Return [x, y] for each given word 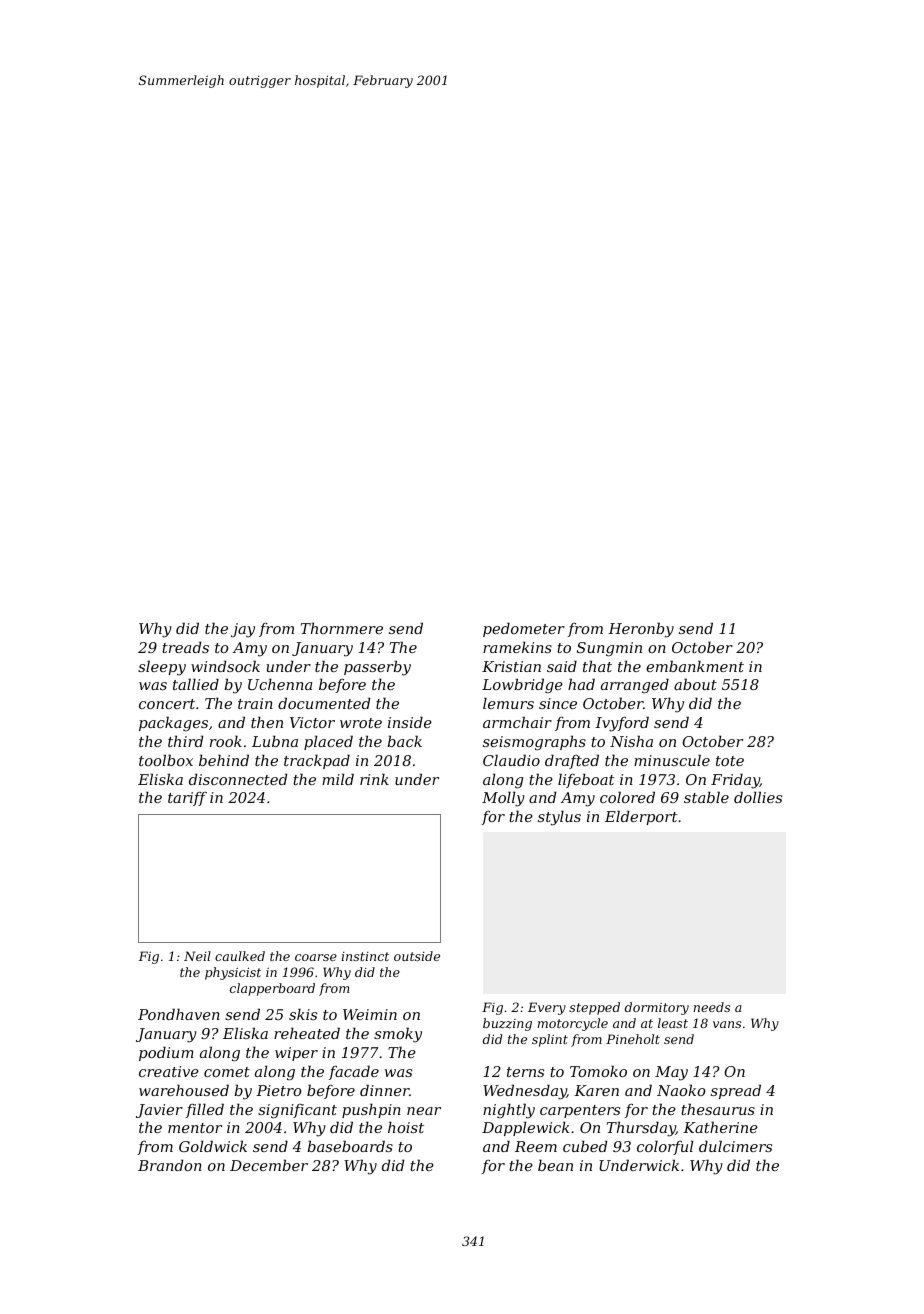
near [424, 1111]
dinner [384, 1090]
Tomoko [598, 1071]
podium [166, 1053]
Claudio [511, 760]
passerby [377, 668]
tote [730, 761]
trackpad [317, 761]
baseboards [350, 1146]
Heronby [641, 630]
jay [243, 630]
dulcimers [735, 1146]
